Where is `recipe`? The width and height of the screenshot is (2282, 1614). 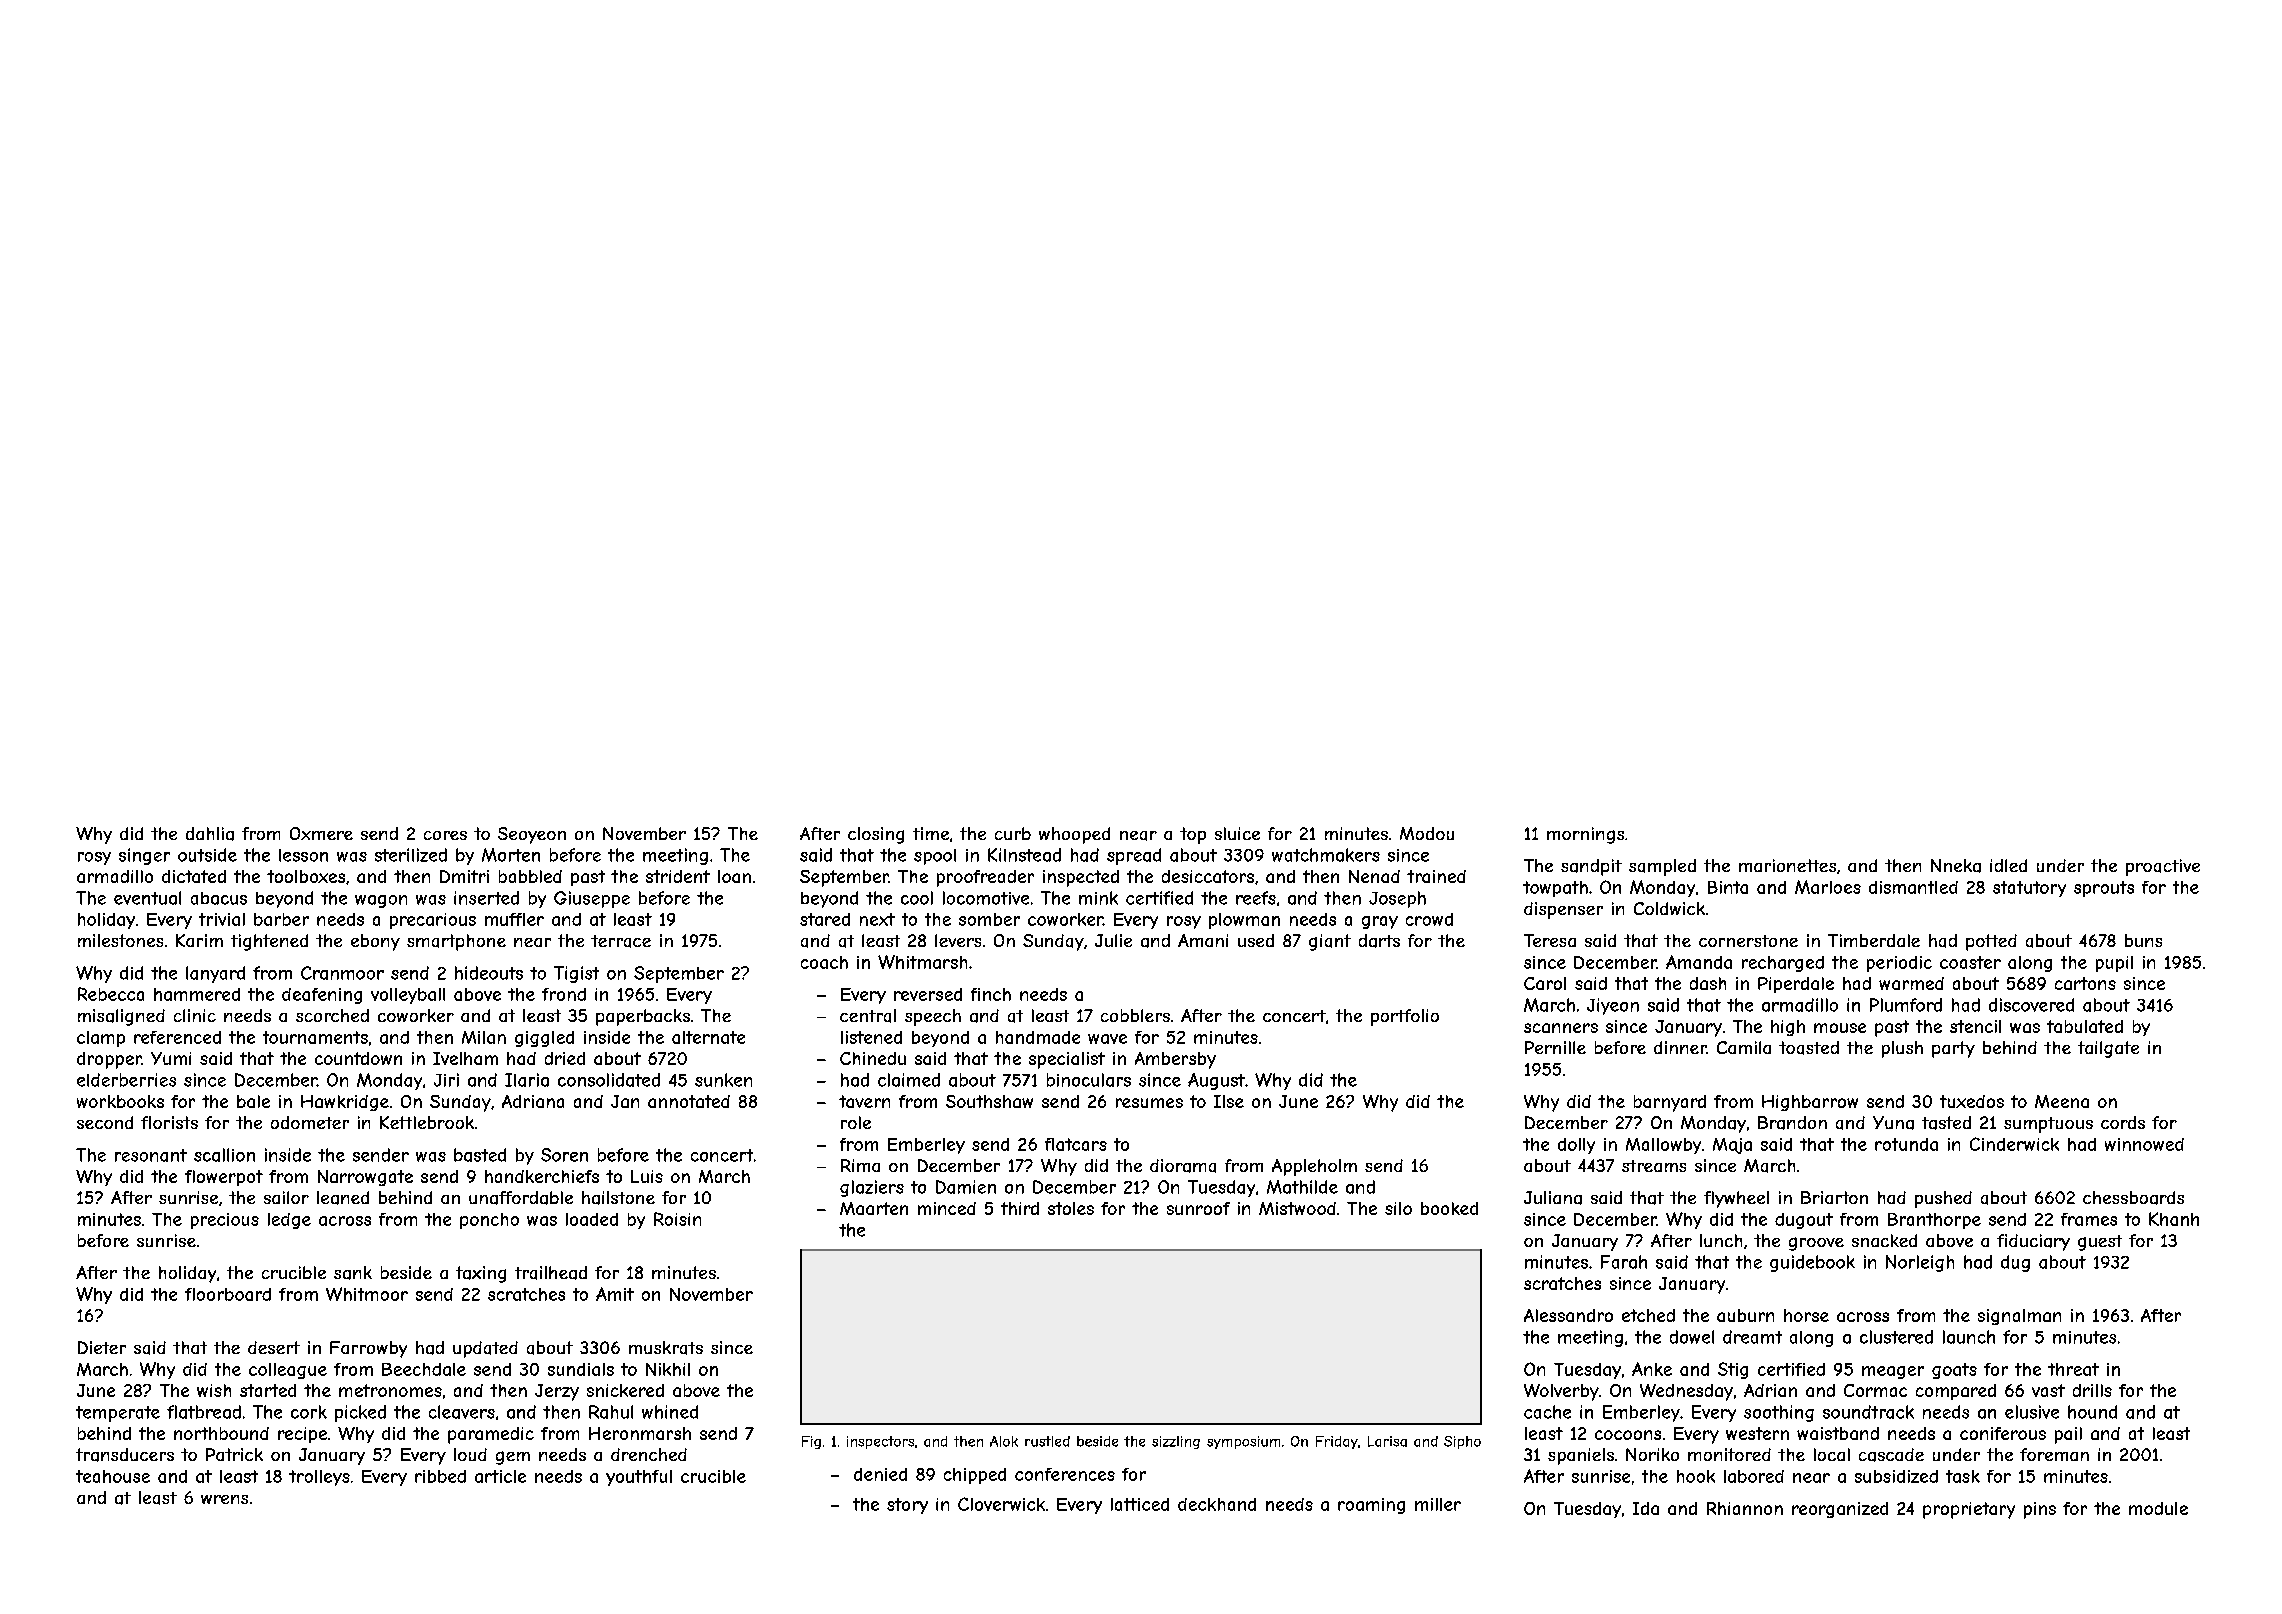 recipe is located at coordinates (302, 1435).
